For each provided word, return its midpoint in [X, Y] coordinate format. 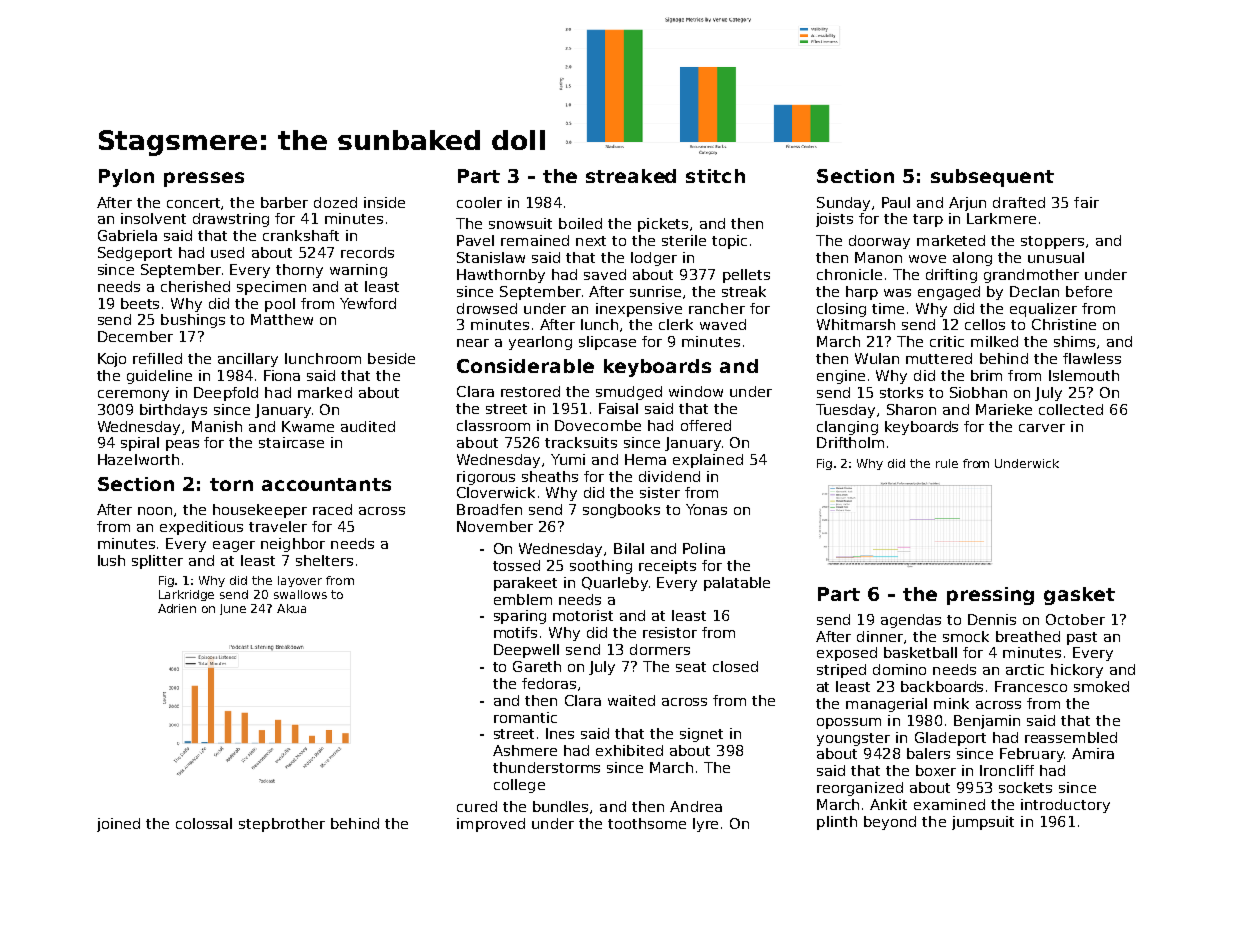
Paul [896, 202]
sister [660, 492]
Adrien [177, 608]
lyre [705, 825]
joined [118, 825]
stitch [715, 176]
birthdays [173, 411]
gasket [1079, 596]
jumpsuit [983, 823]
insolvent [153, 218]
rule [947, 463]
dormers [660, 649]
